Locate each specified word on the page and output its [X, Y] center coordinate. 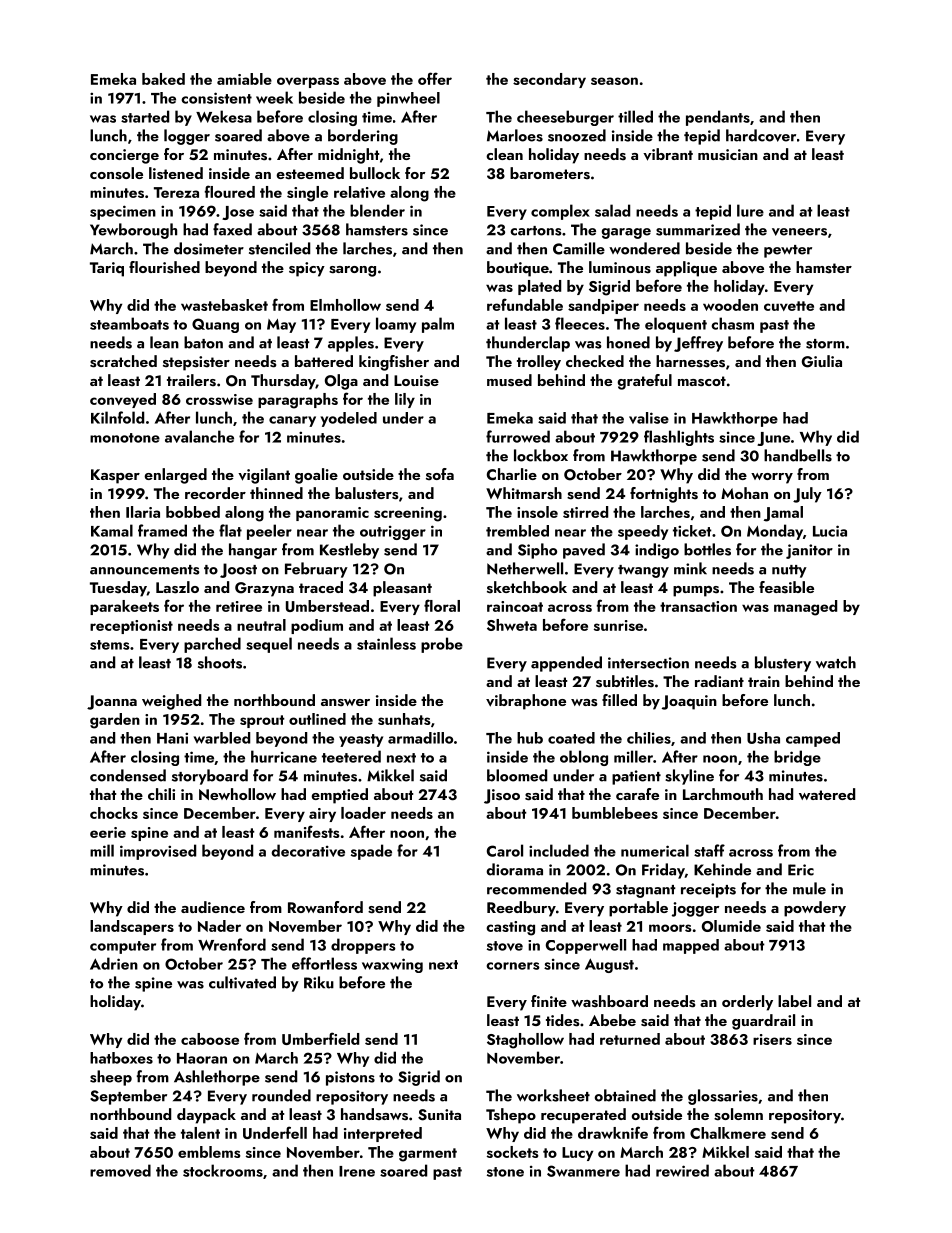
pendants [718, 118]
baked [163, 79]
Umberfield [320, 1038]
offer [435, 78]
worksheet [553, 1095]
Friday [663, 871]
